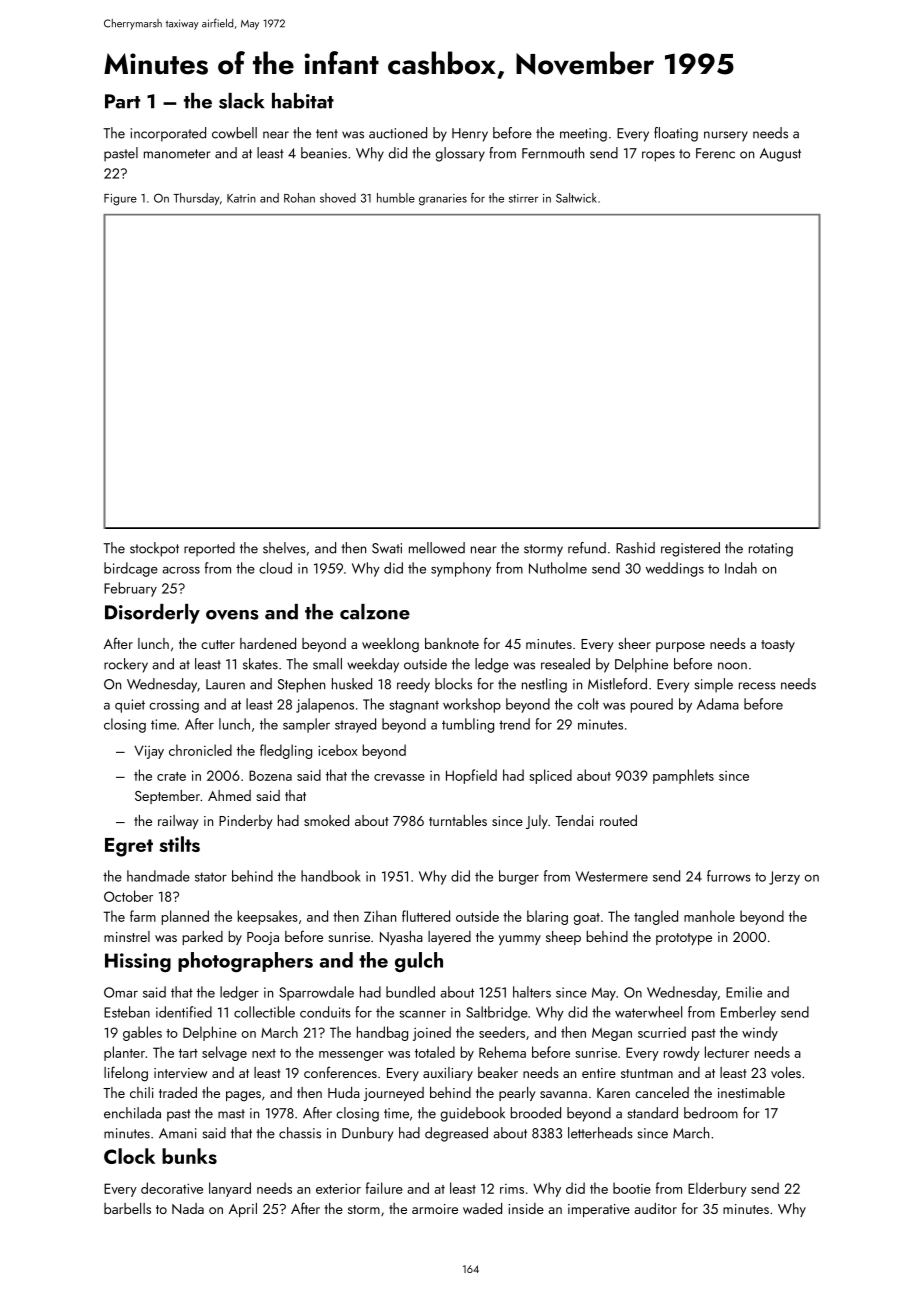 The width and height of the screenshot is (924, 1314). I want to click on quiet, so click(130, 706).
